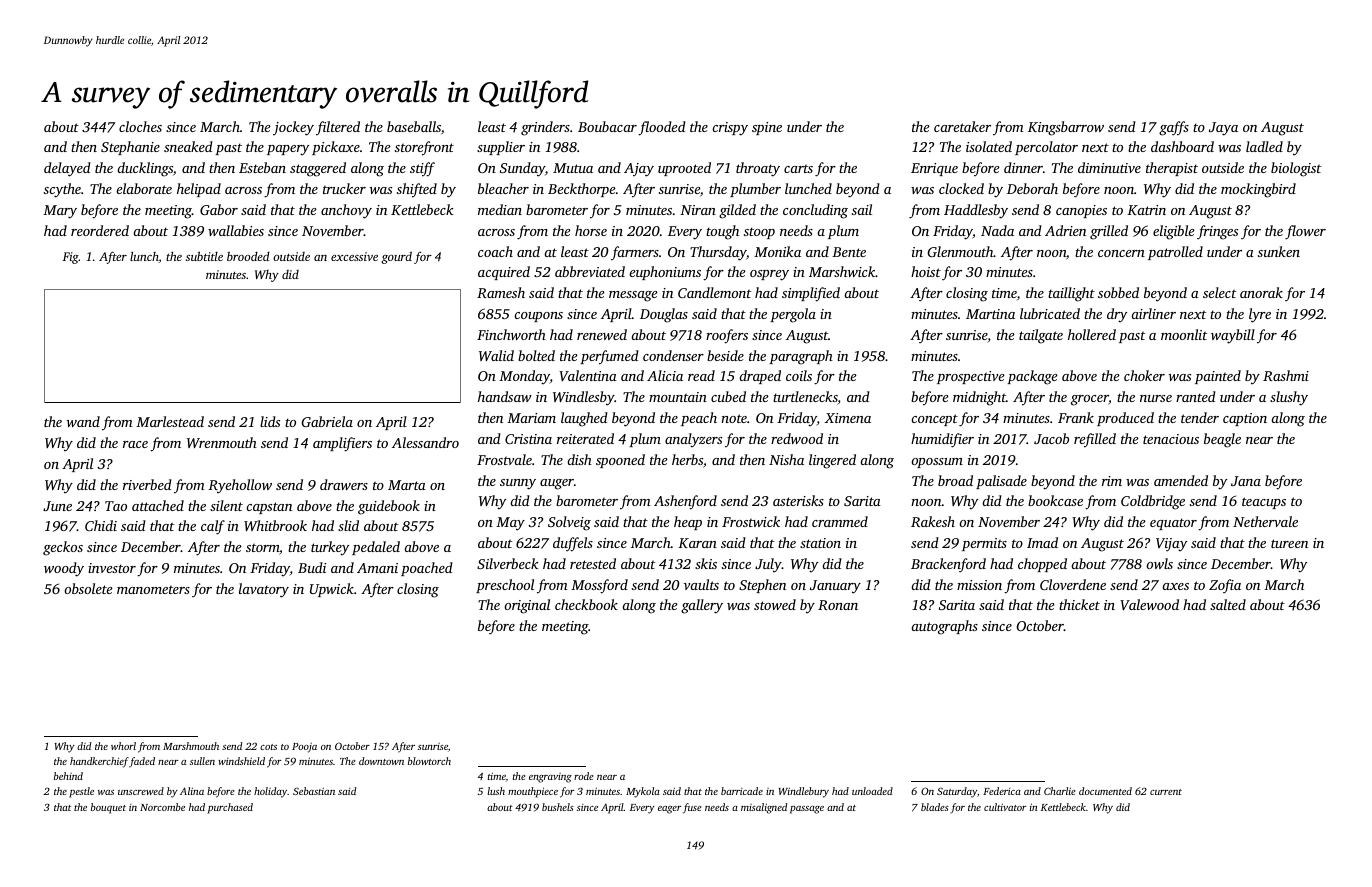 The image size is (1372, 887). What do you see at coordinates (99, 762) in the screenshot?
I see `handkerchief` at bounding box center [99, 762].
